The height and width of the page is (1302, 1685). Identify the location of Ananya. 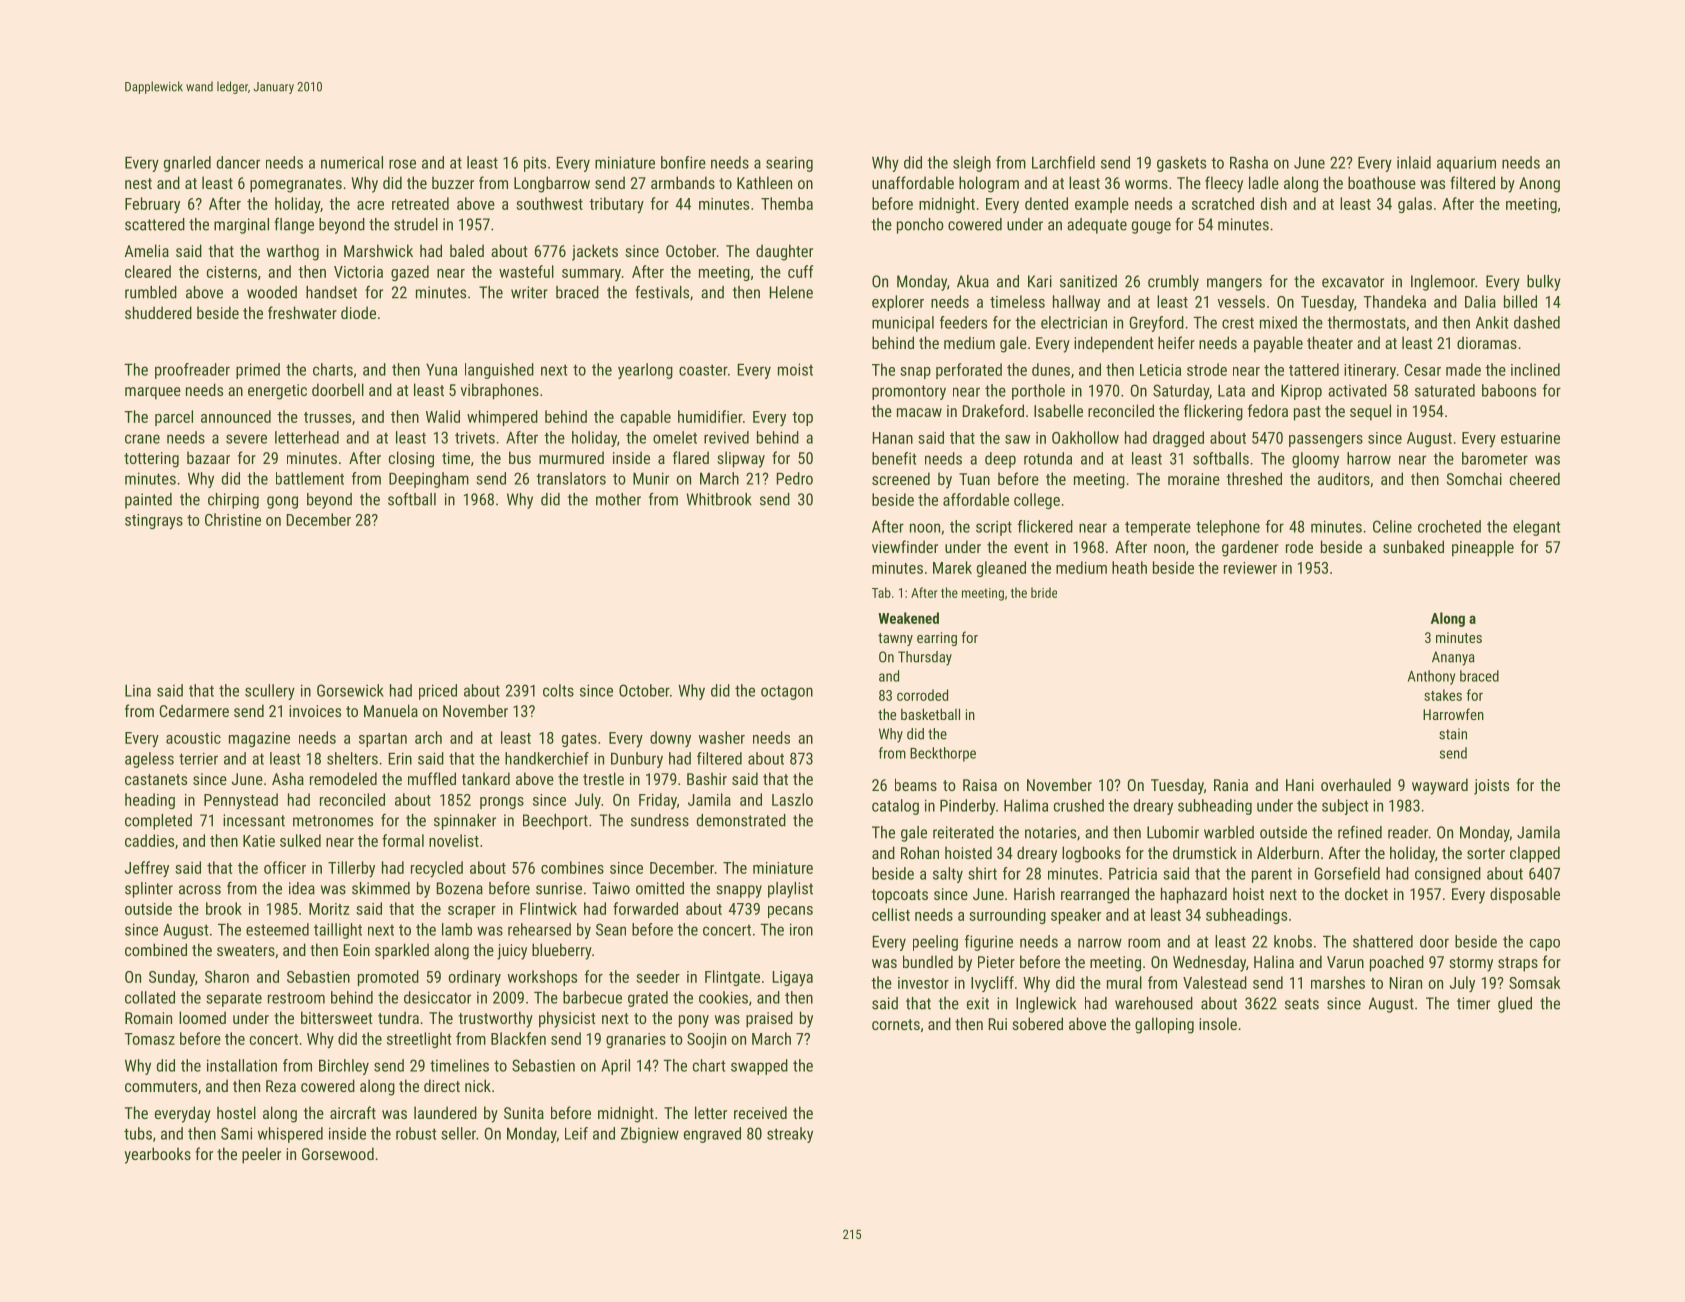
(1453, 658).
